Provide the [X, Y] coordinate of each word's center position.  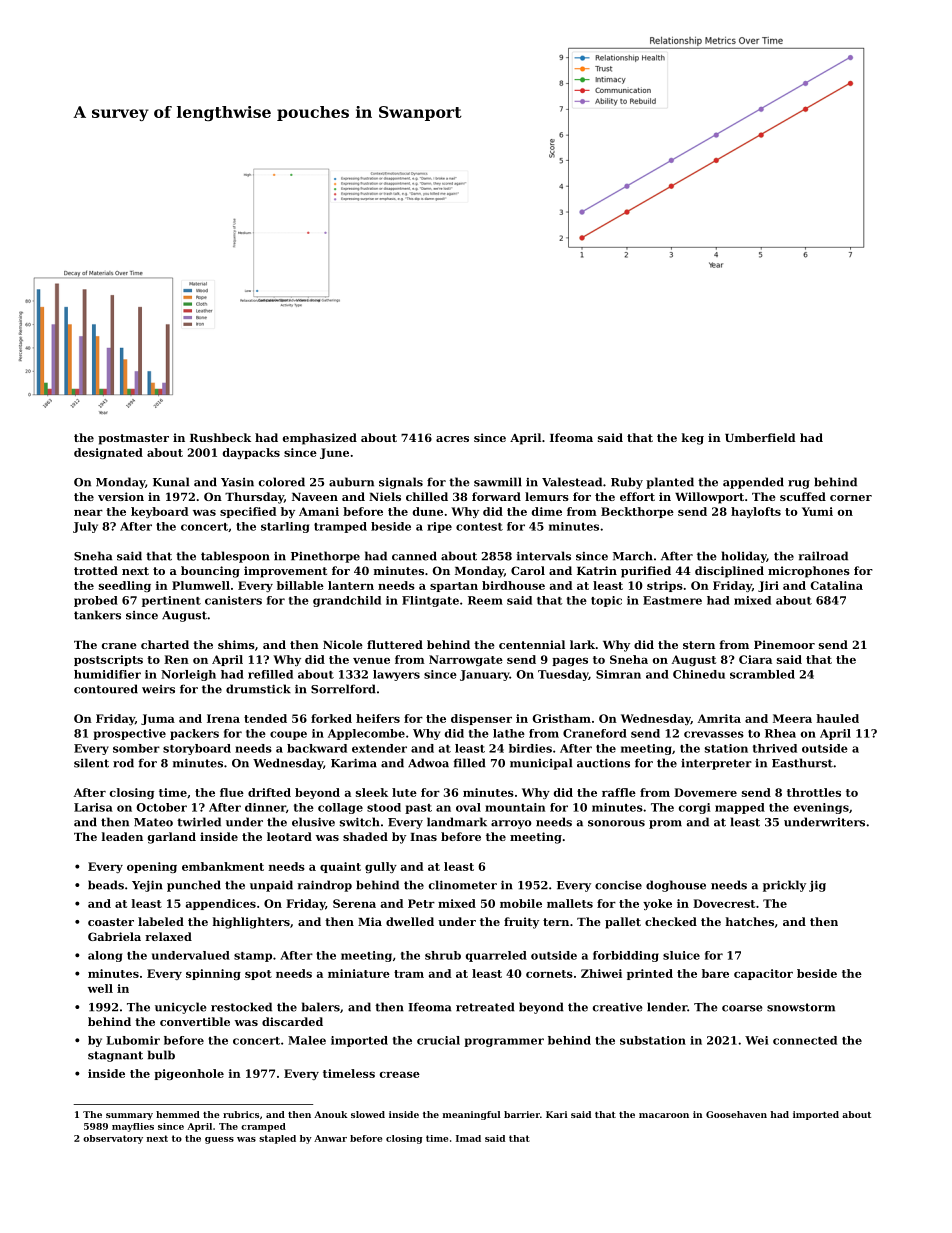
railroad [823, 556]
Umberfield [760, 437]
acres [452, 439]
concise [618, 885]
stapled [277, 1139]
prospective [129, 734]
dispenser [481, 719]
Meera [792, 718]
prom [665, 824]
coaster [111, 922]
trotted [96, 570]
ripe [439, 527]
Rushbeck [220, 437]
